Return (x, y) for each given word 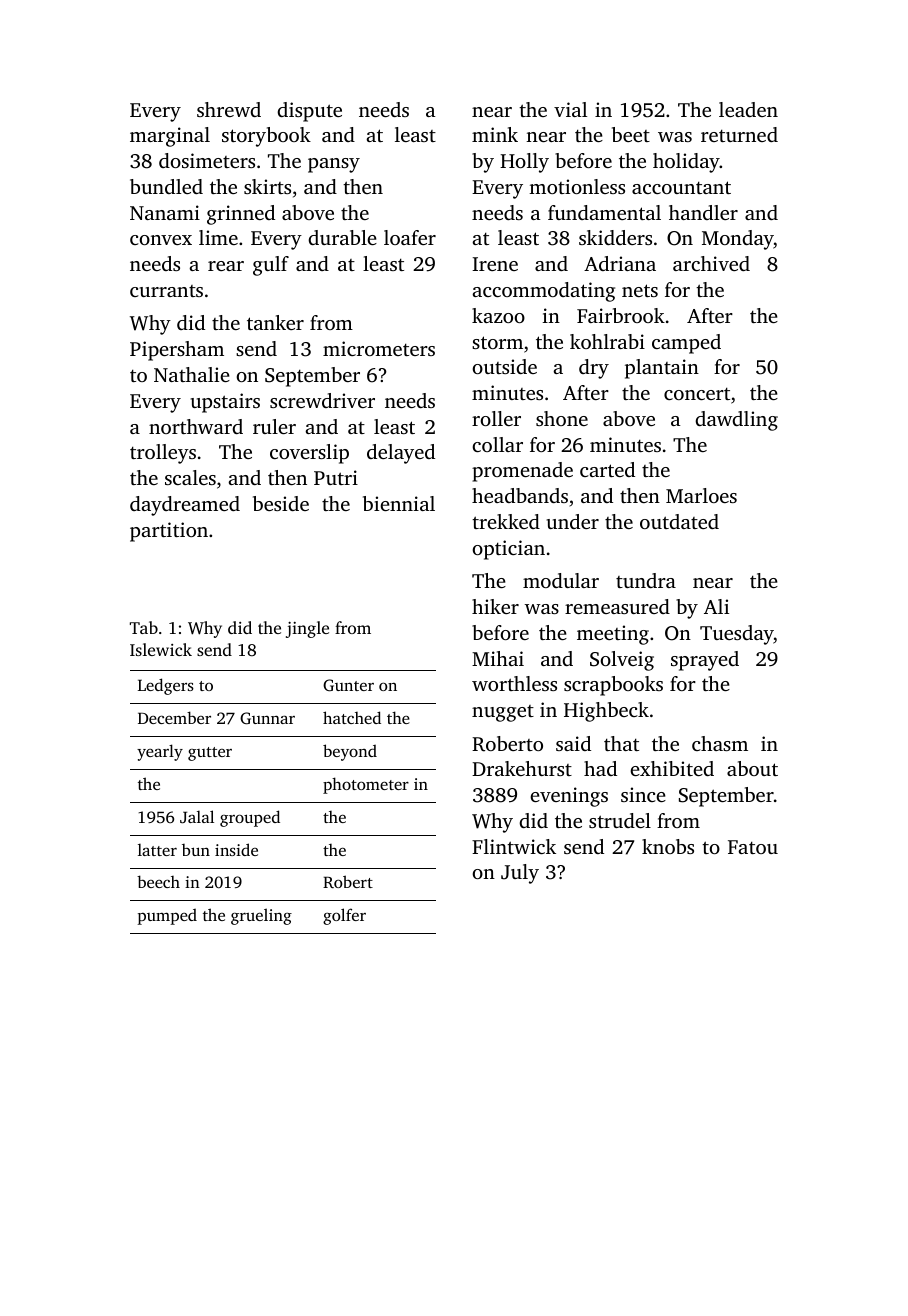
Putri (336, 477)
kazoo (498, 315)
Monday (738, 240)
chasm (720, 743)
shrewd (229, 109)
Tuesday (737, 635)
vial (570, 109)
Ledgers (166, 686)
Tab (144, 627)
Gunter (348, 685)
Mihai (498, 658)
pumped (167, 917)
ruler (274, 426)
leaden (748, 109)
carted (607, 469)
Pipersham (177, 351)
